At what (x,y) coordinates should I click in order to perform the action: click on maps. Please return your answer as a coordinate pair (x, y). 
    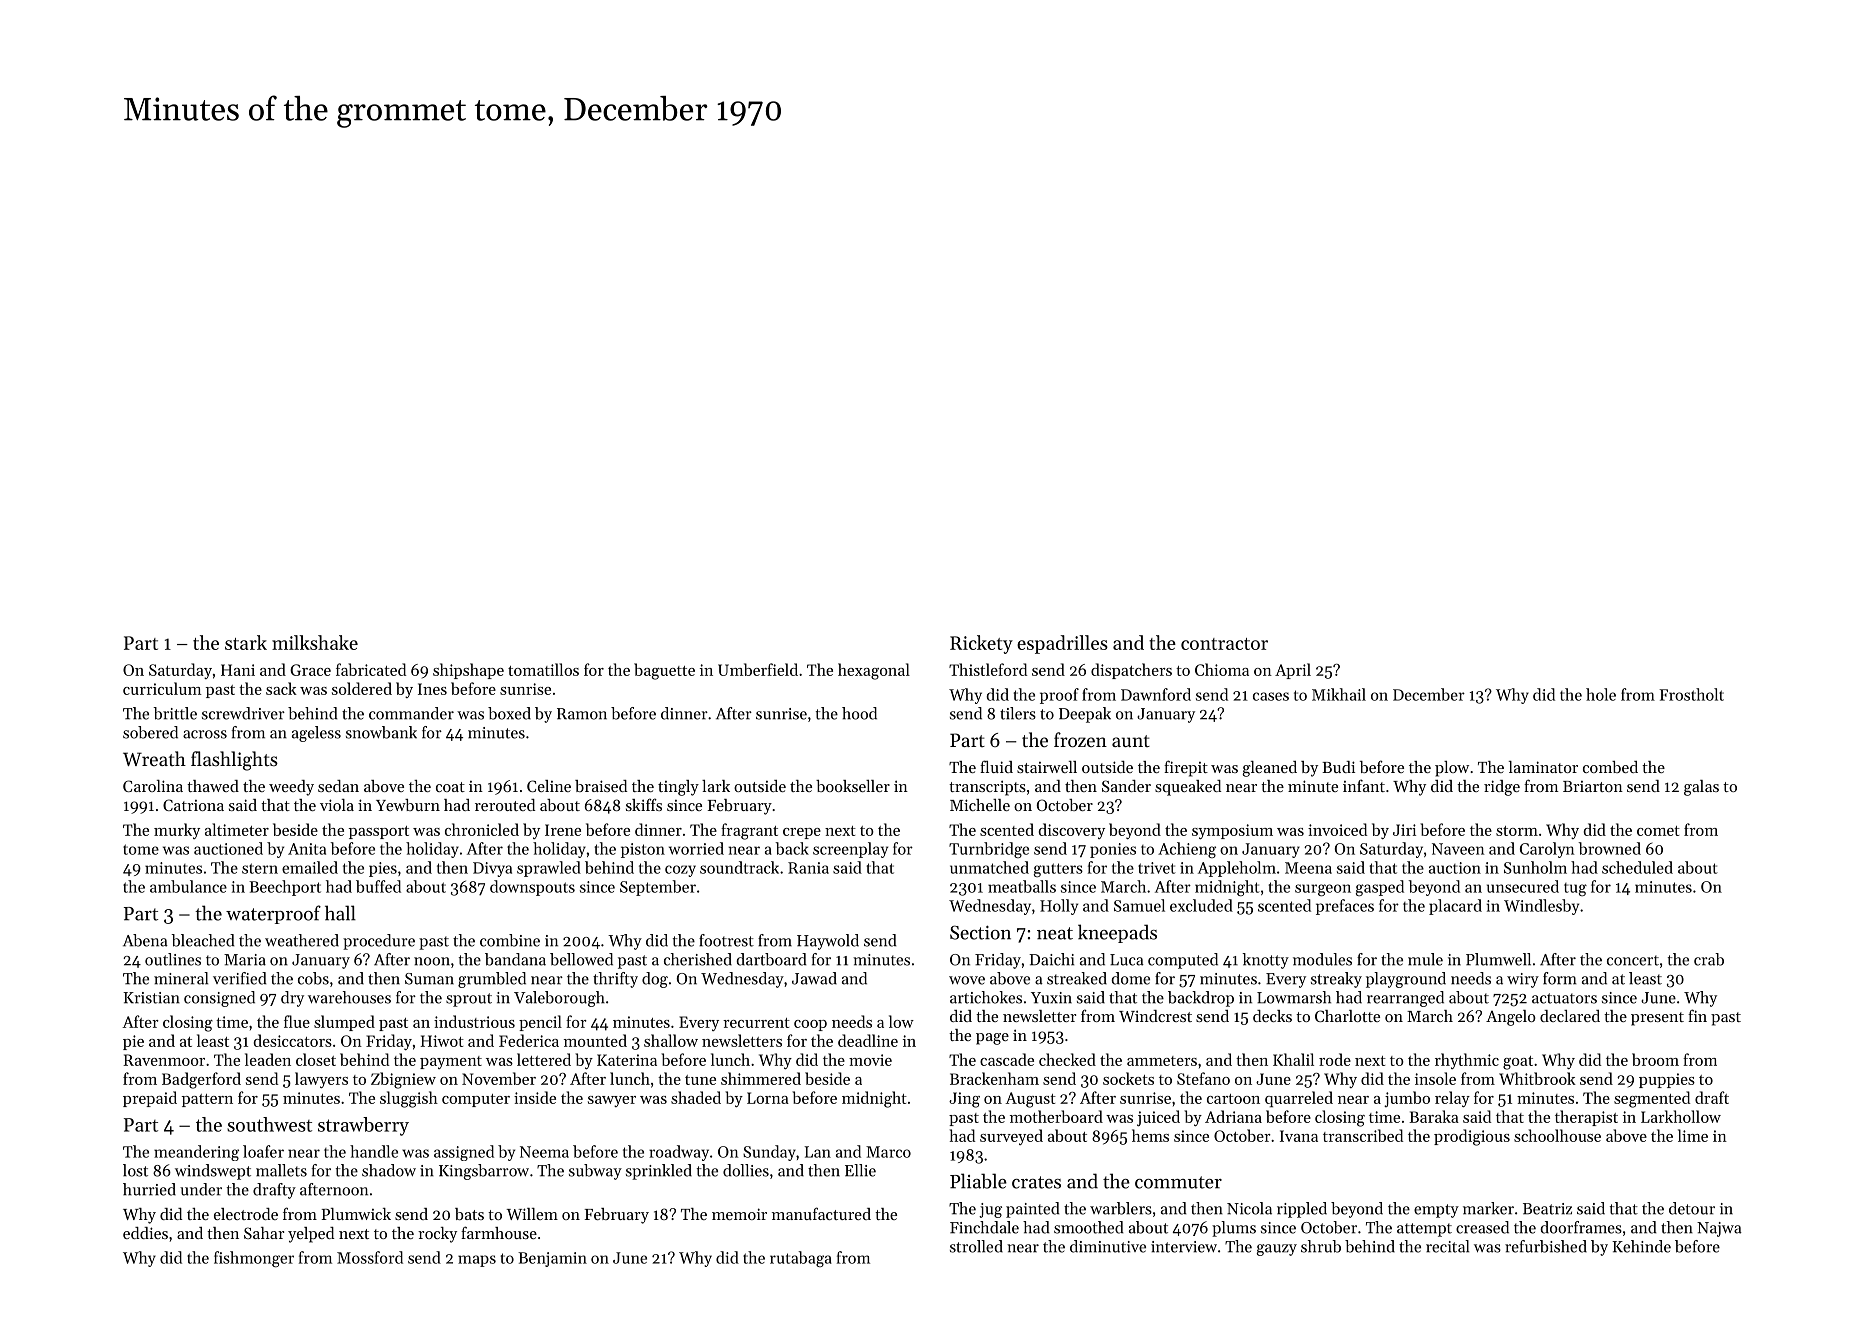
    Looking at the image, I should click on (477, 1261).
